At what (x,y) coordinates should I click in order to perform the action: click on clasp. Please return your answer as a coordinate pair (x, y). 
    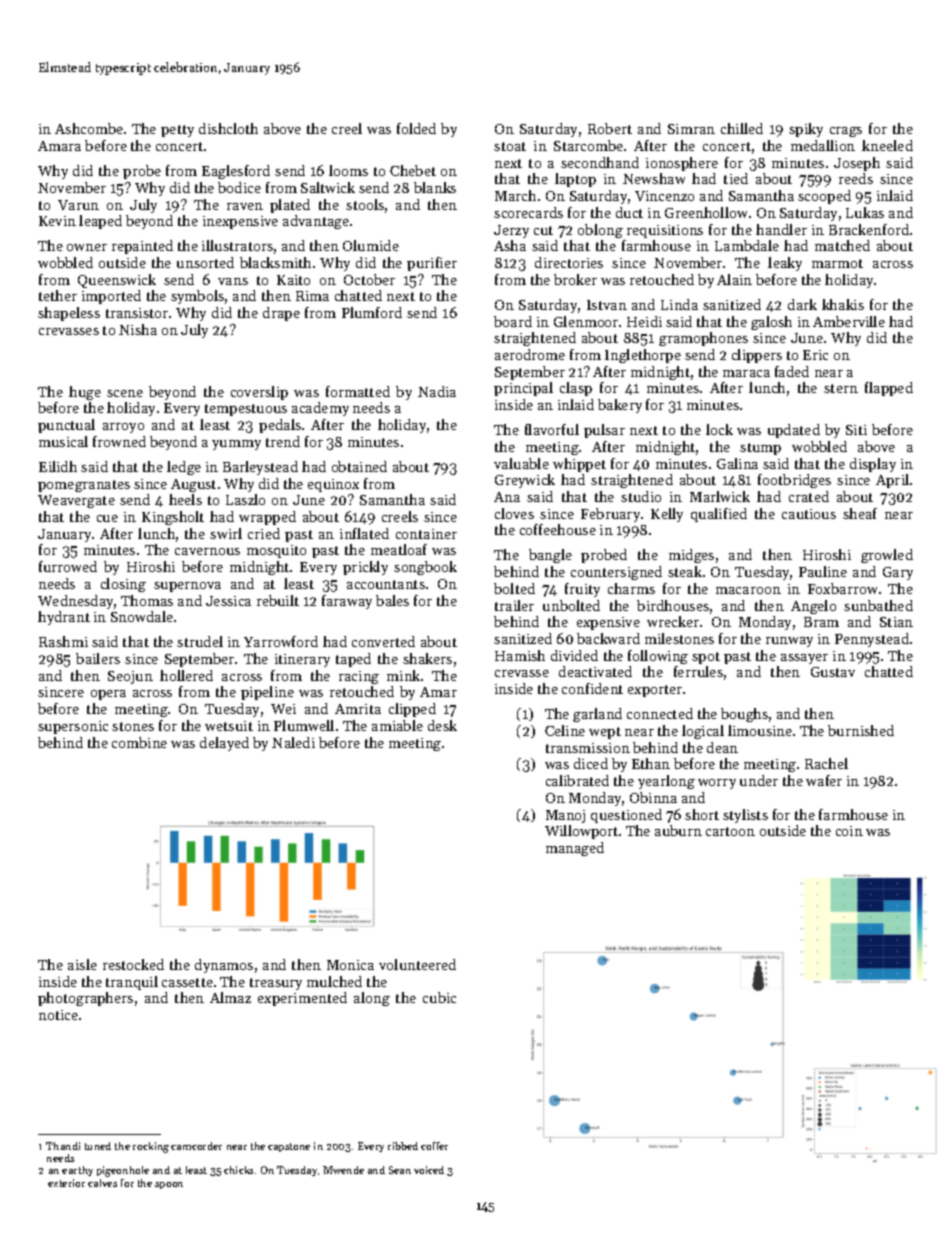
    Looking at the image, I should click on (576, 389).
